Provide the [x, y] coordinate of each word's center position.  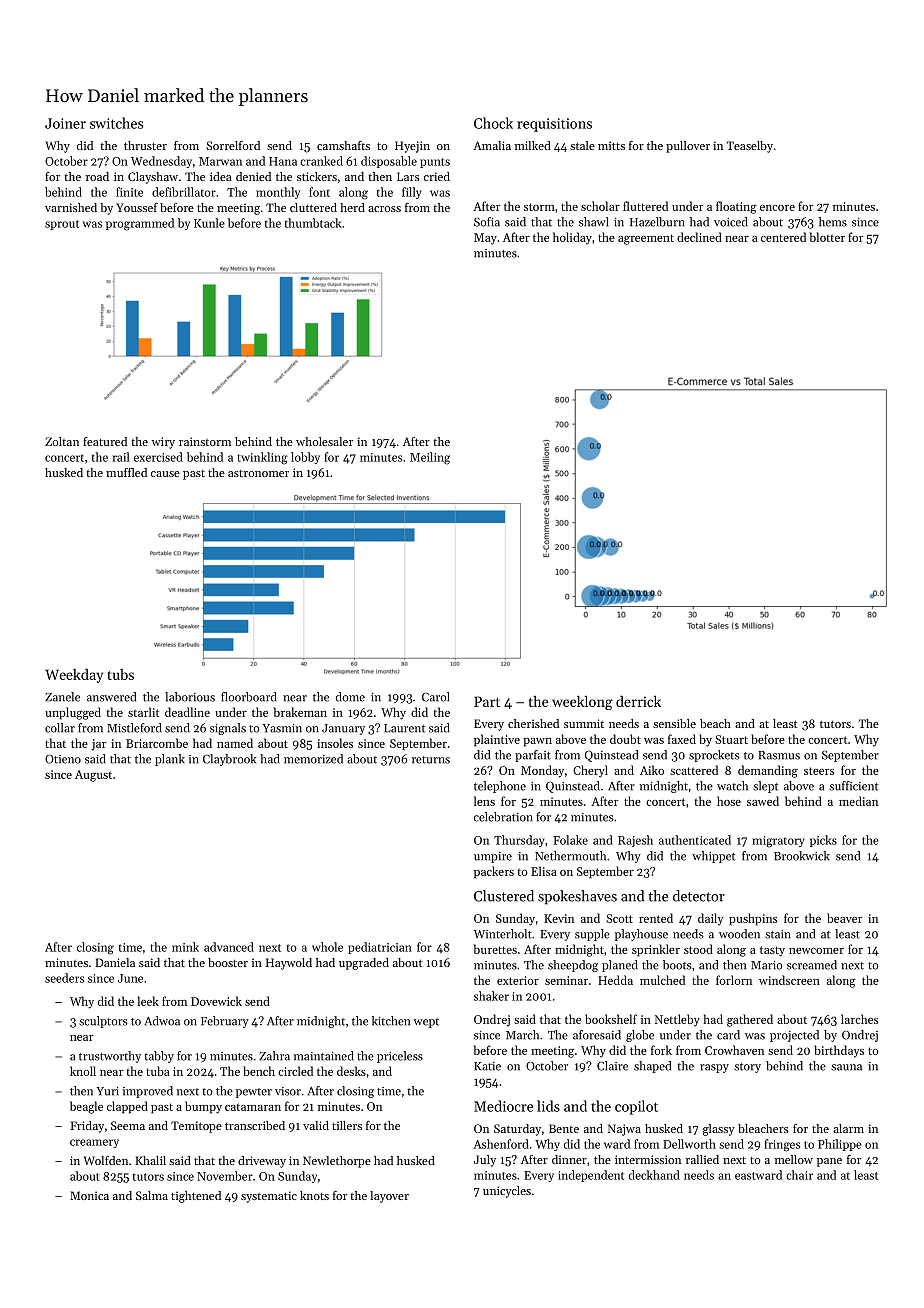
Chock [493, 123]
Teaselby [750, 147]
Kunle [209, 223]
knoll [83, 1071]
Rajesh [635, 841]
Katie [487, 1066]
